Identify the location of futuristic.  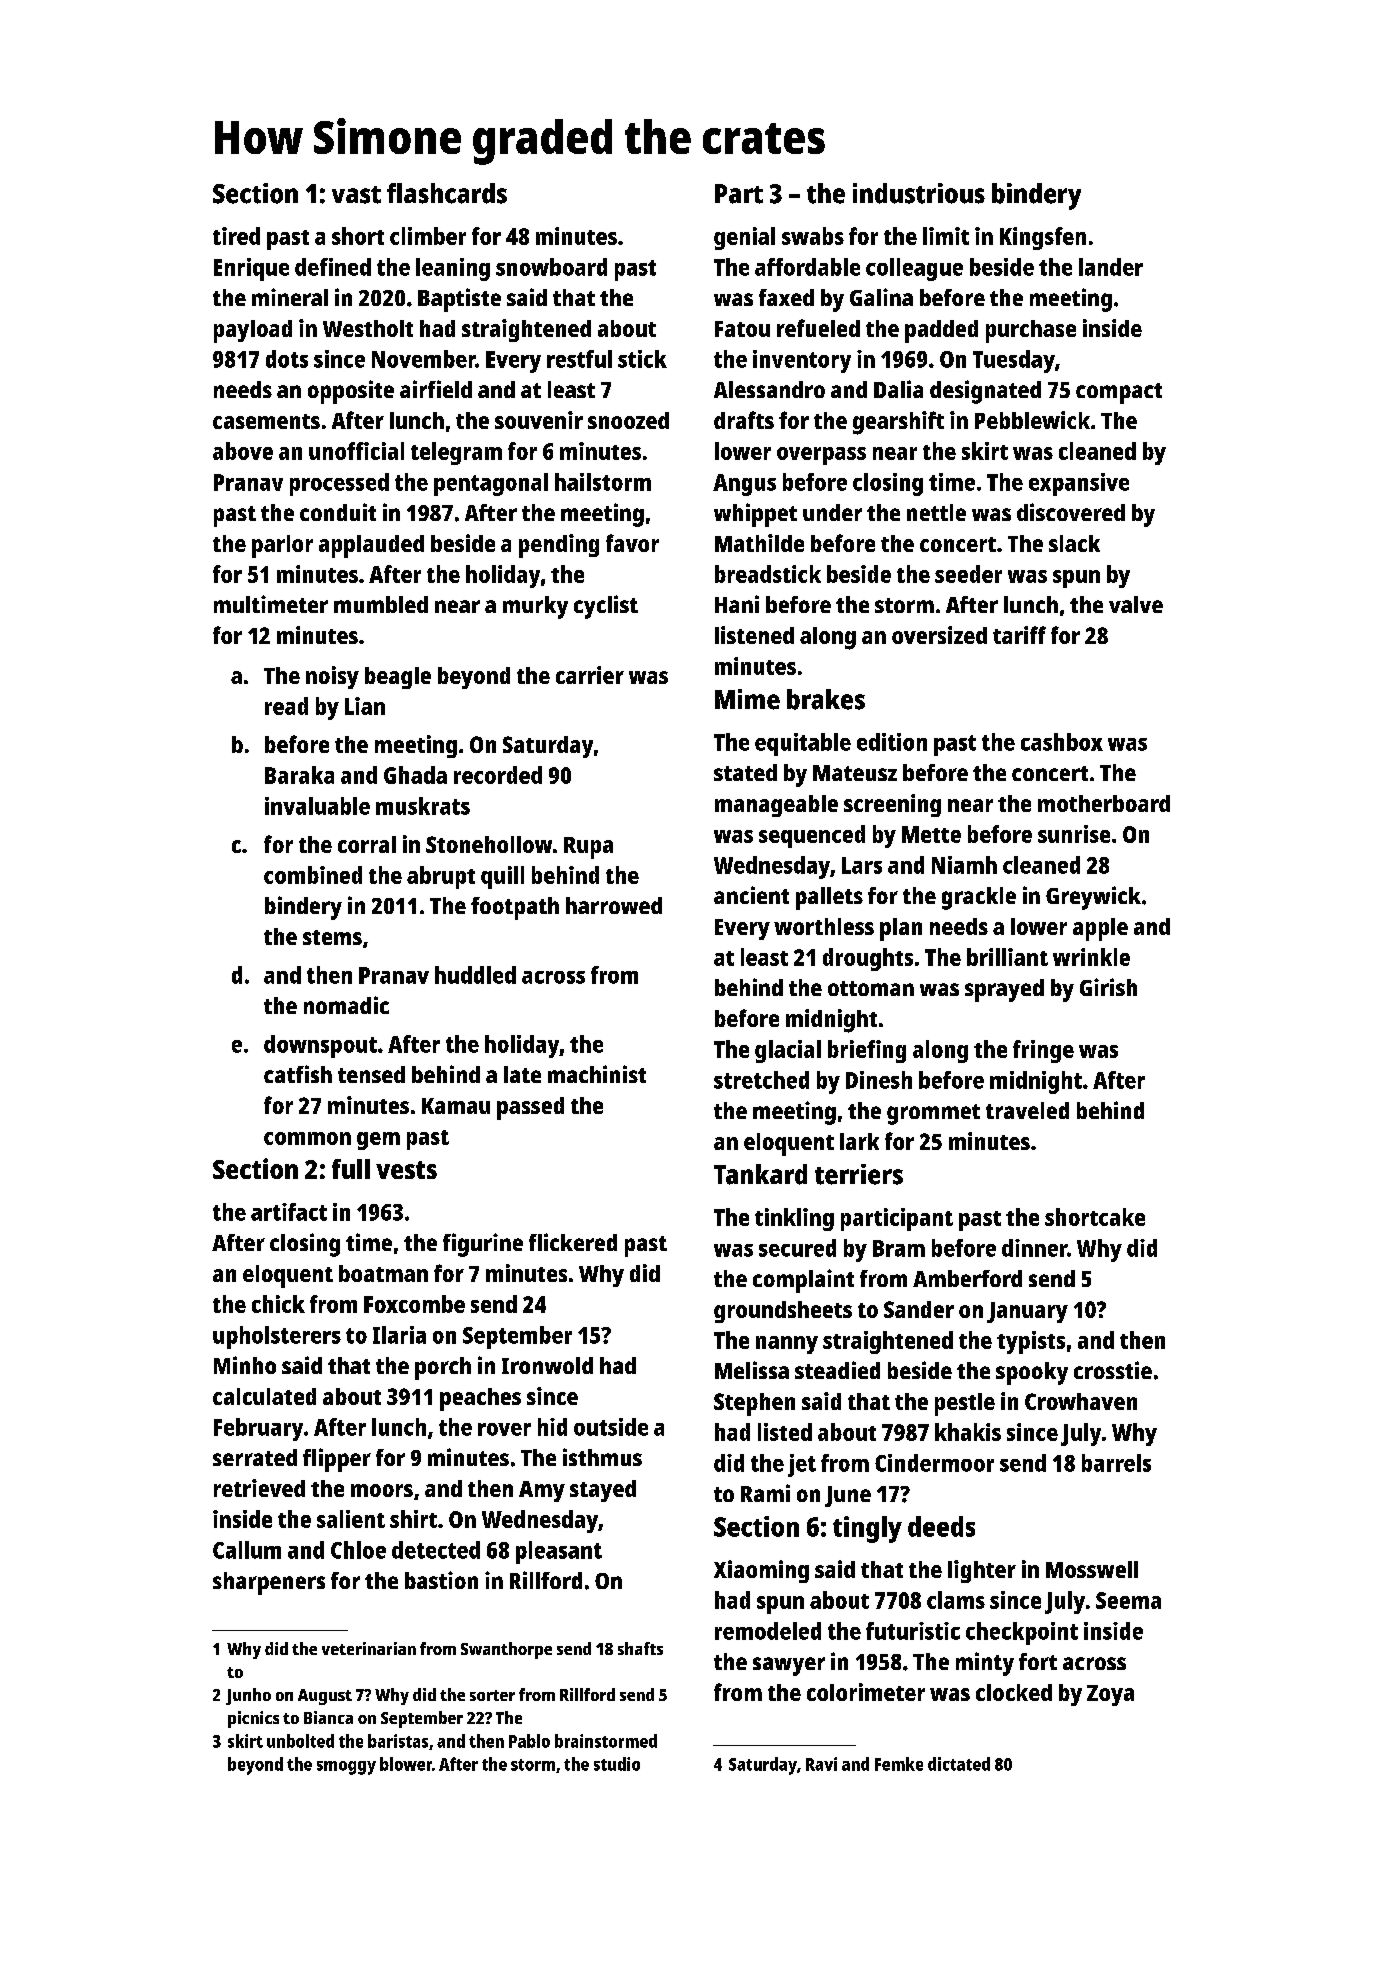
(913, 1631).
